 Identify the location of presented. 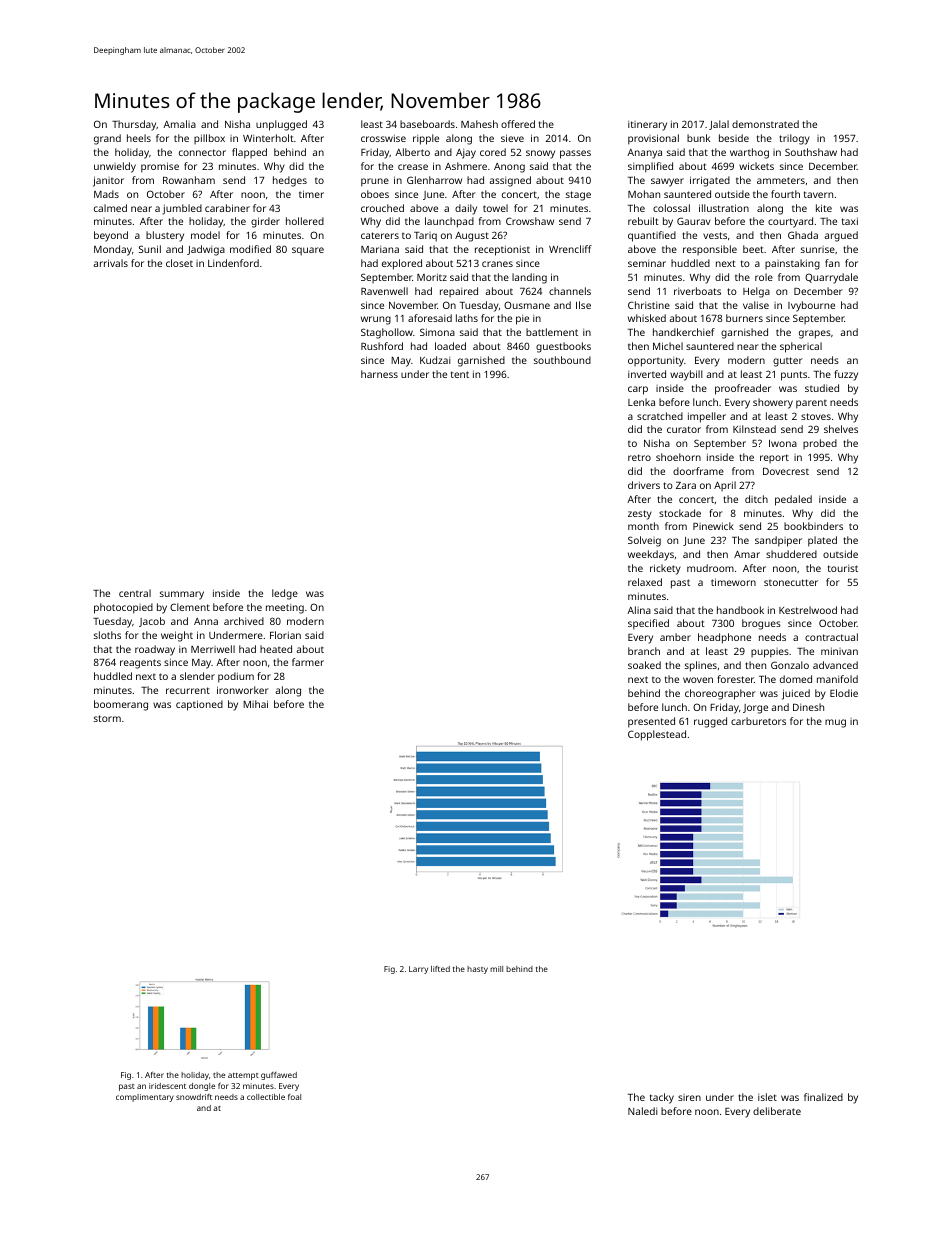
(651, 722).
